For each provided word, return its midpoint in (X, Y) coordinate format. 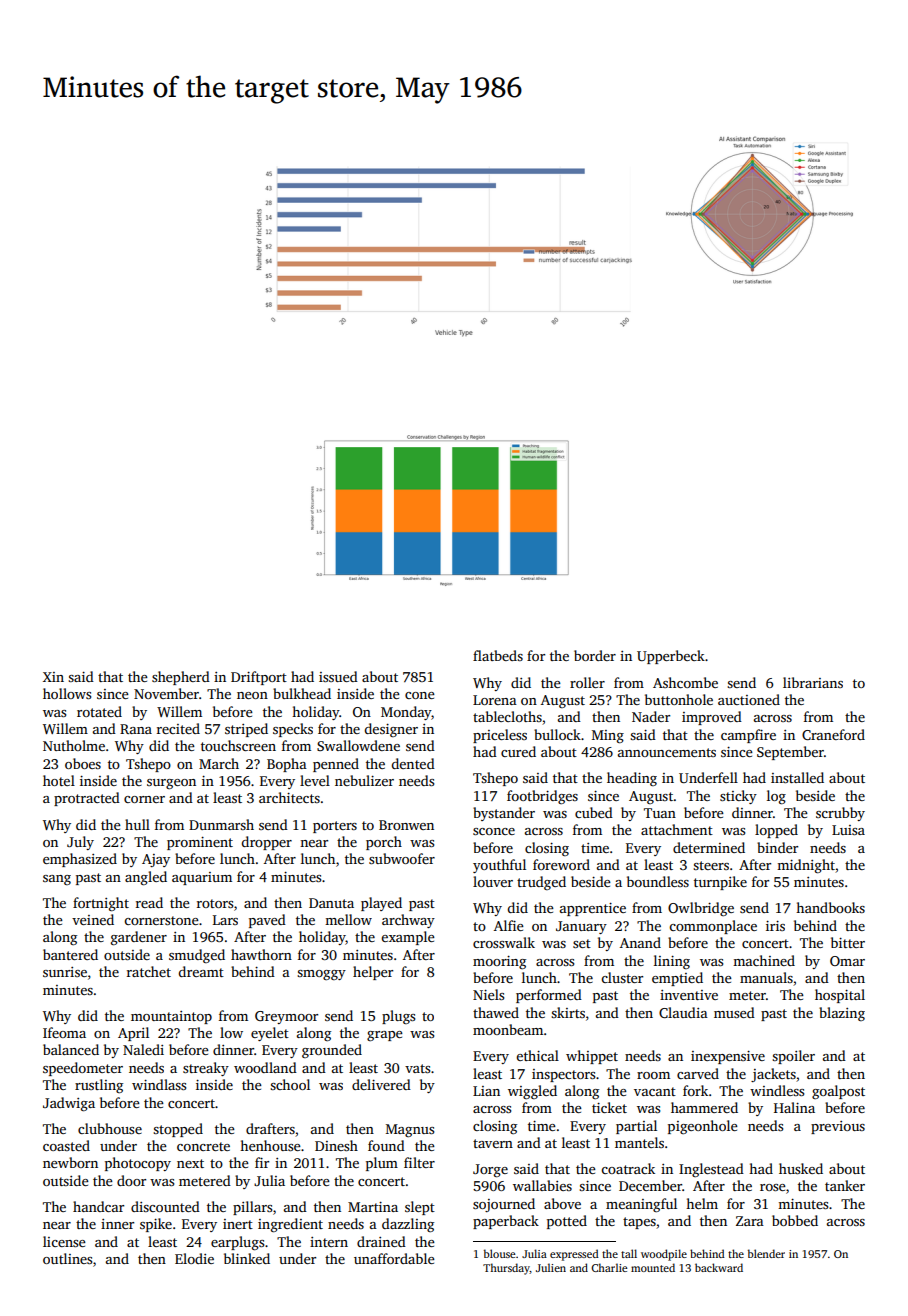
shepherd (181, 678)
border (595, 655)
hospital (840, 996)
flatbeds (498, 655)
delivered (381, 1084)
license (64, 1241)
